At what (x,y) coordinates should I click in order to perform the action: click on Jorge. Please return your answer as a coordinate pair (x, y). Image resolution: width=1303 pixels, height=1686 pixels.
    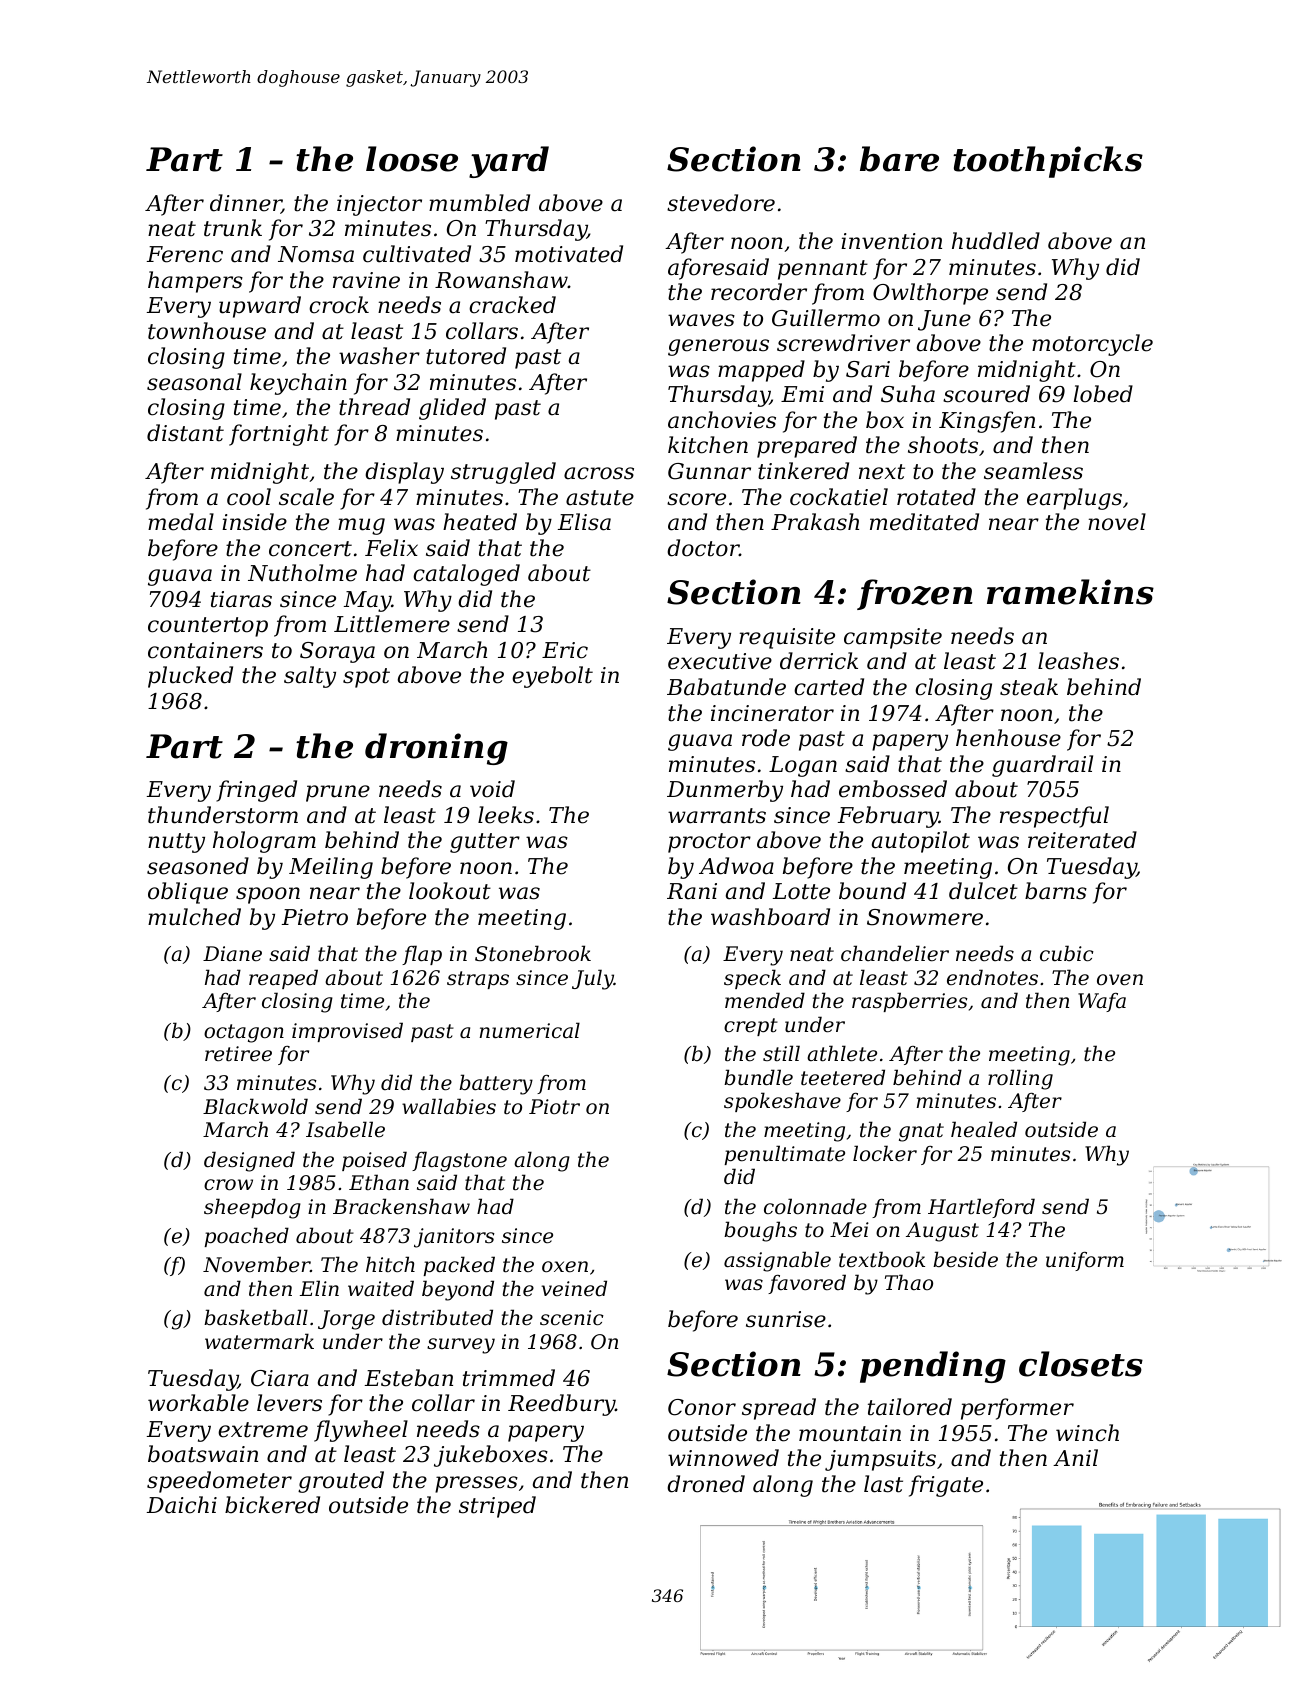
    Looking at the image, I should click on (346, 1320).
